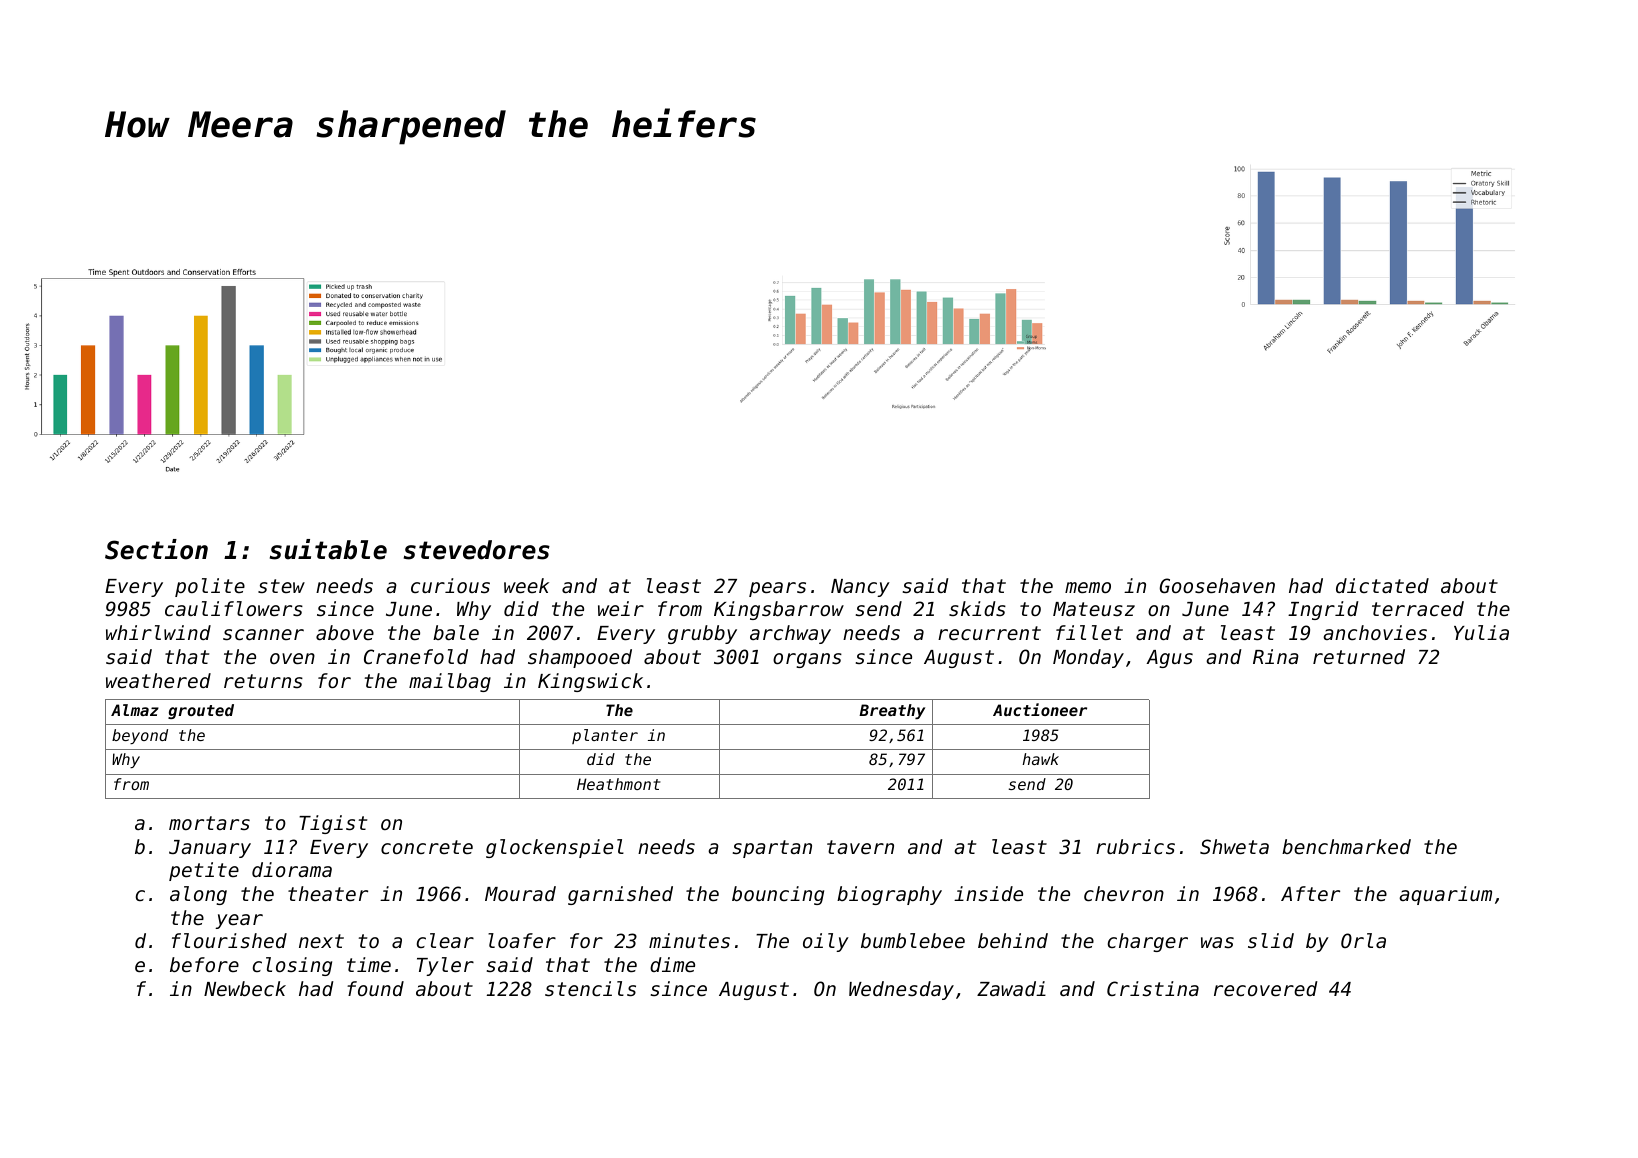 This document has height=1158, width=1638. I want to click on stevedores, so click(477, 550).
